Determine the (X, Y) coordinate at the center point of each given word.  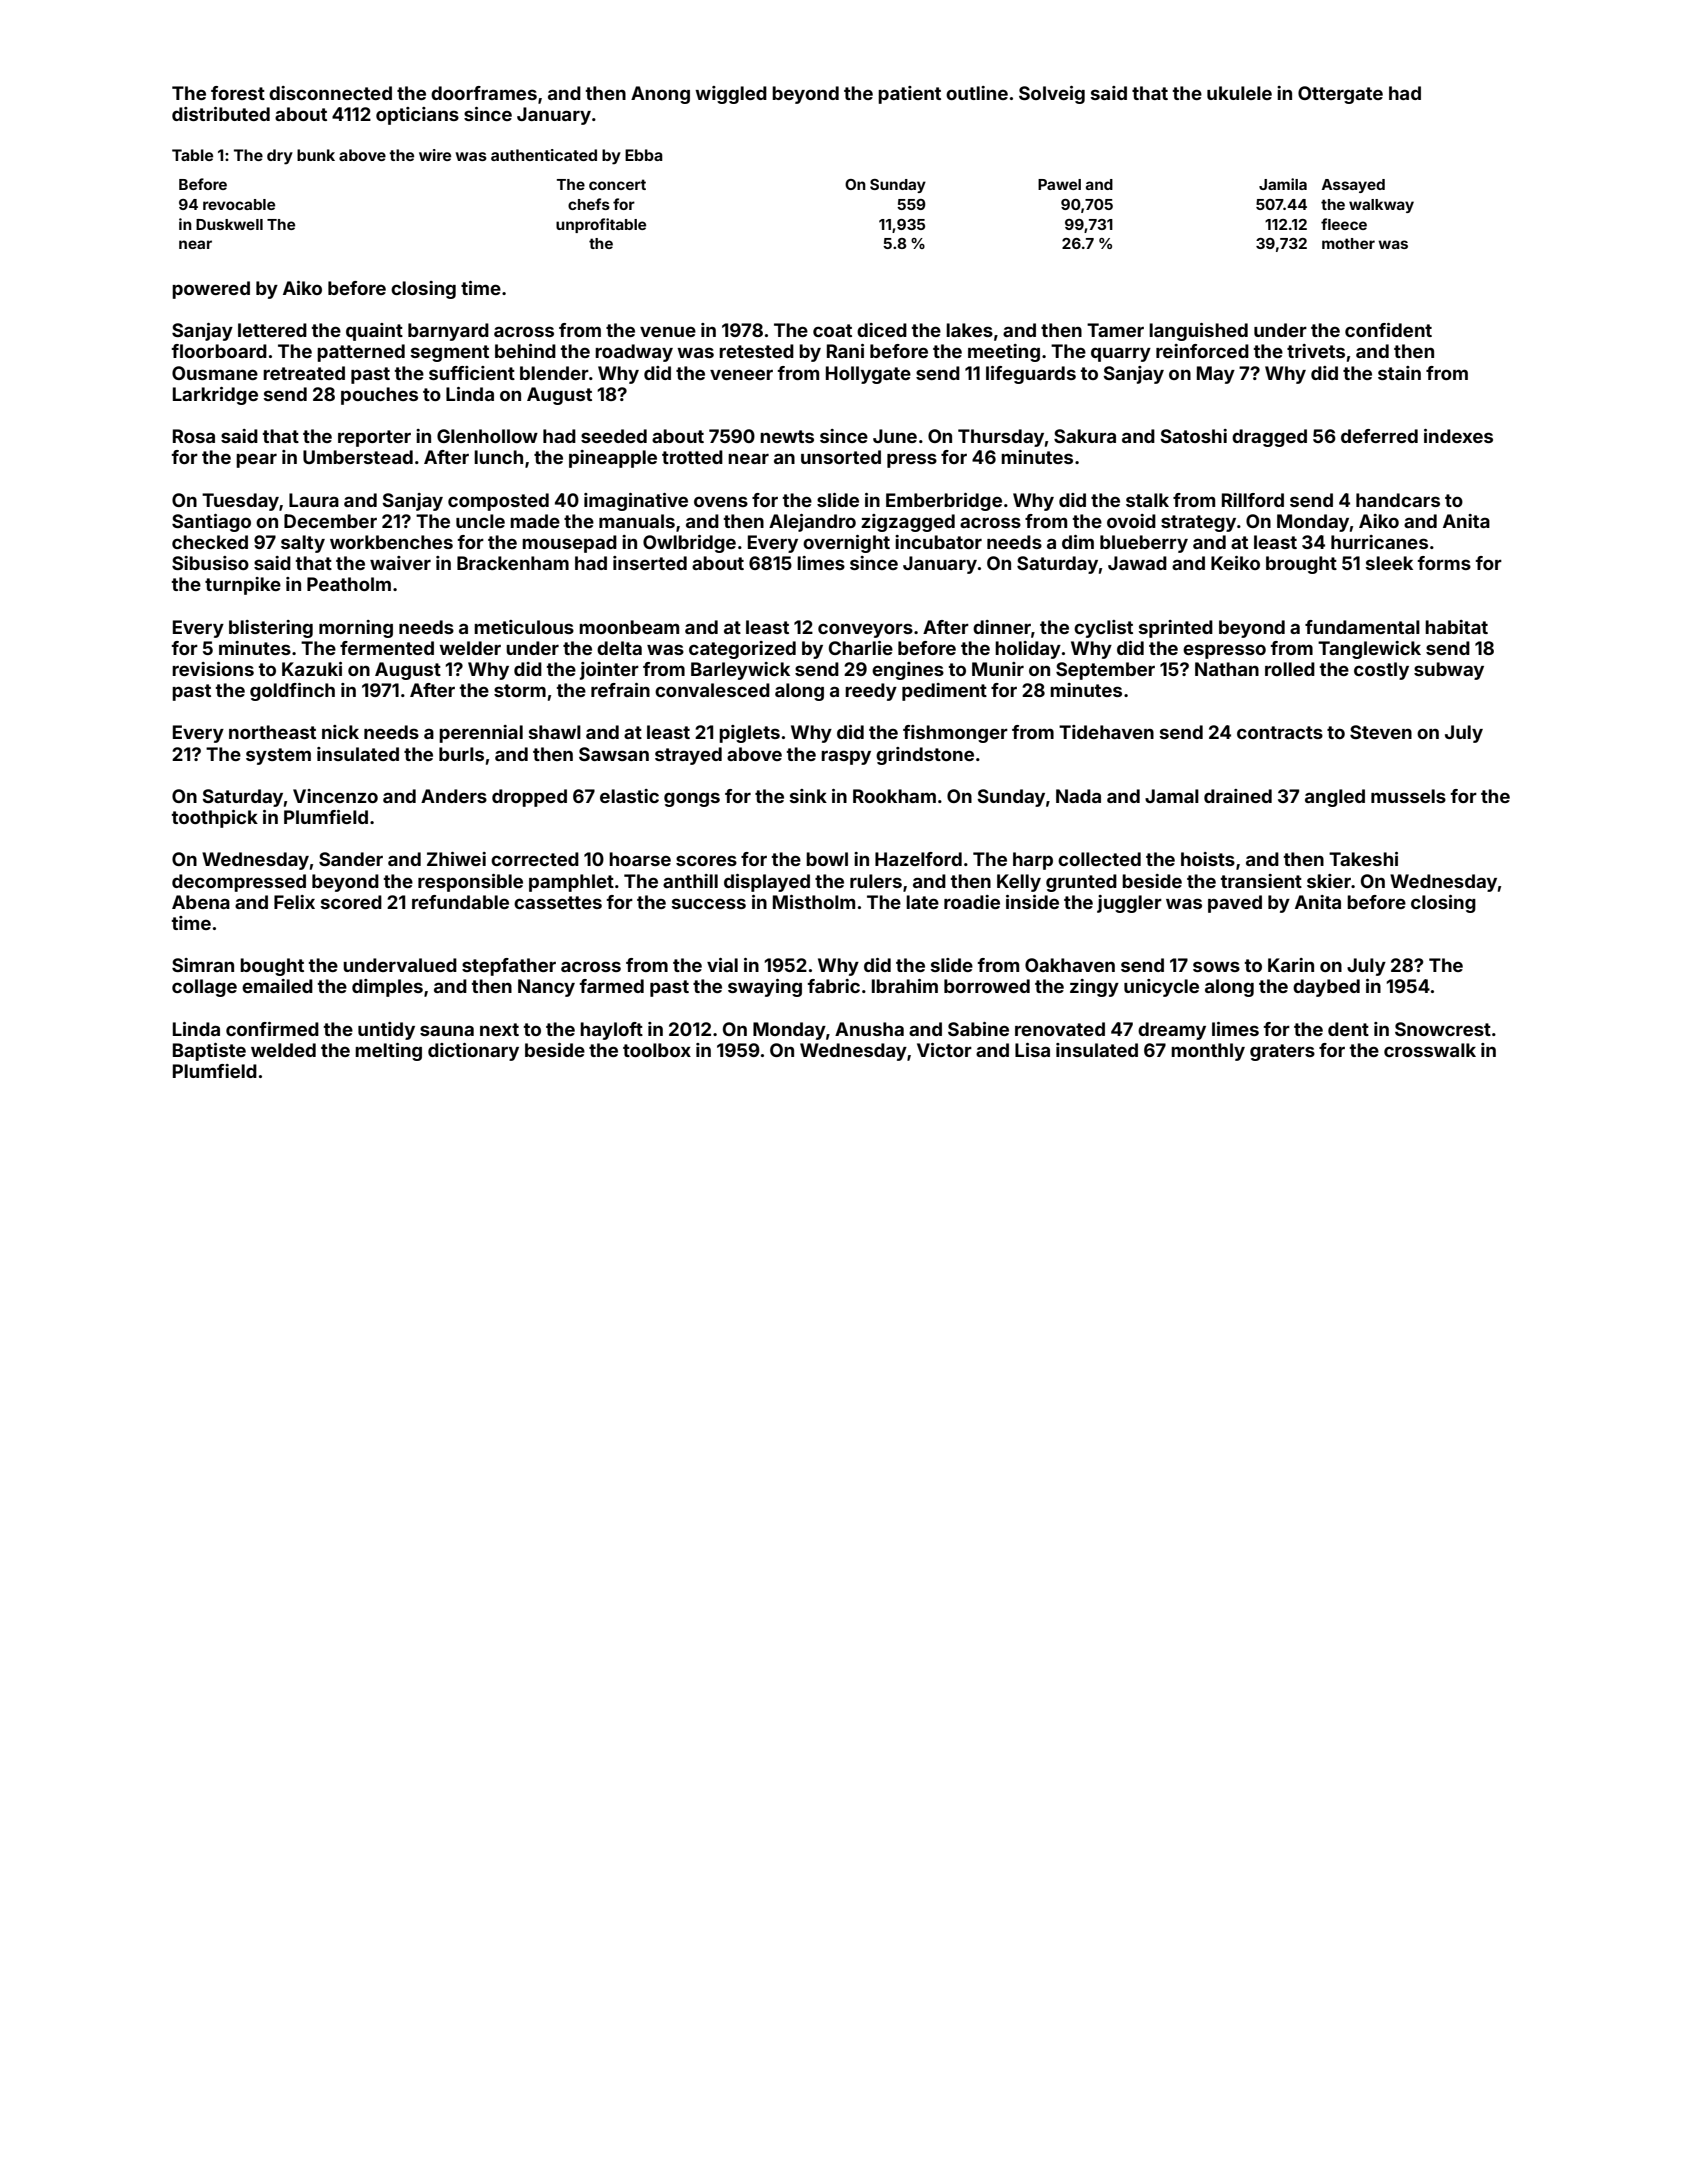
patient (909, 95)
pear (256, 460)
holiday (1028, 650)
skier (1329, 881)
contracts (1280, 732)
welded (283, 1050)
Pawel (1059, 184)
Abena (201, 902)
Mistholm (814, 902)
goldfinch (292, 692)
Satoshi (1193, 436)
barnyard (448, 332)
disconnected (330, 93)
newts (787, 436)
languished (1198, 332)
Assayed (1353, 186)
